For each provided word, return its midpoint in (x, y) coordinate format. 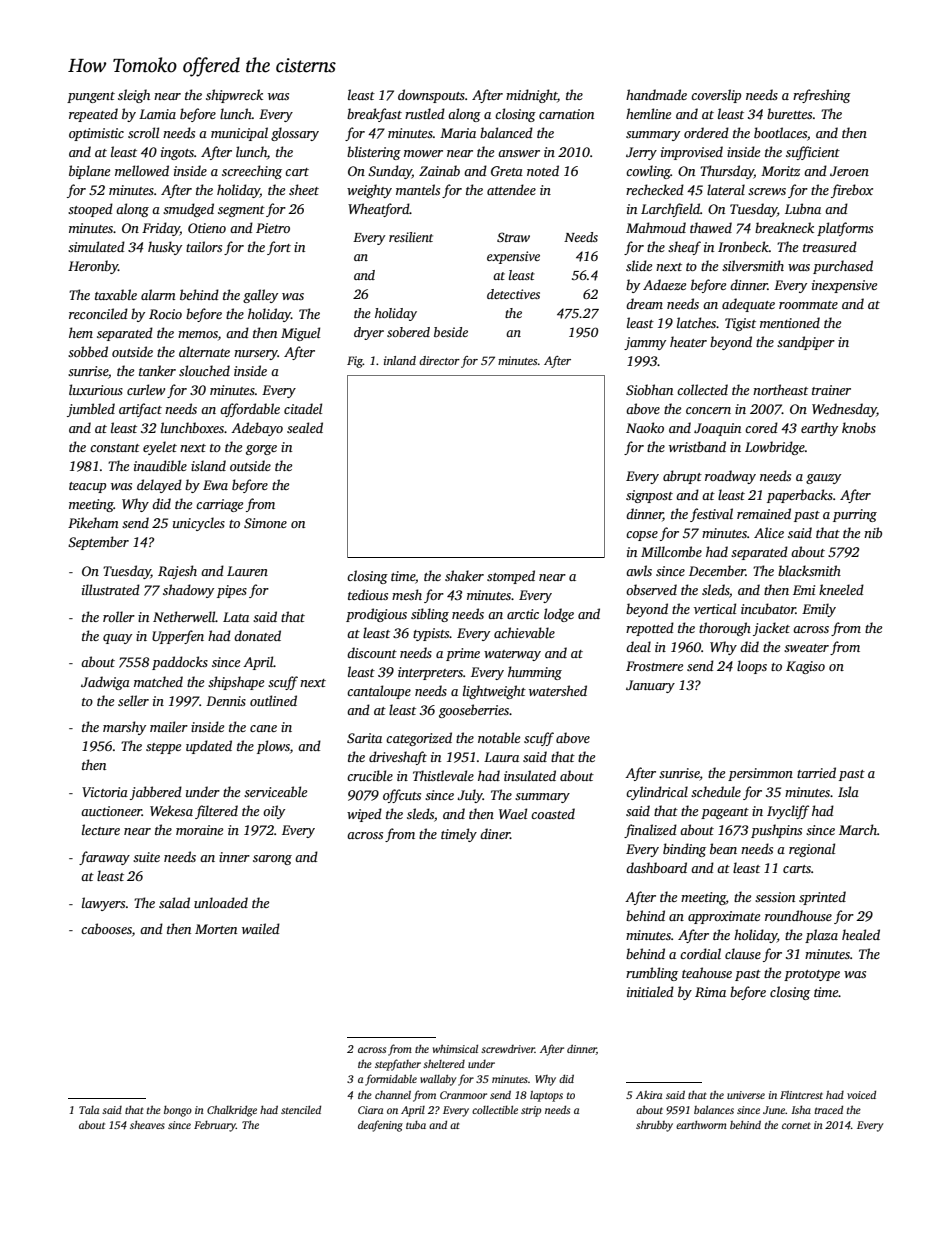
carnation (566, 114)
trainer (831, 390)
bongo (178, 1111)
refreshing (822, 96)
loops (752, 667)
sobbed (88, 351)
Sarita (364, 738)
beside (451, 332)
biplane (89, 172)
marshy (124, 728)
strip (531, 1111)
